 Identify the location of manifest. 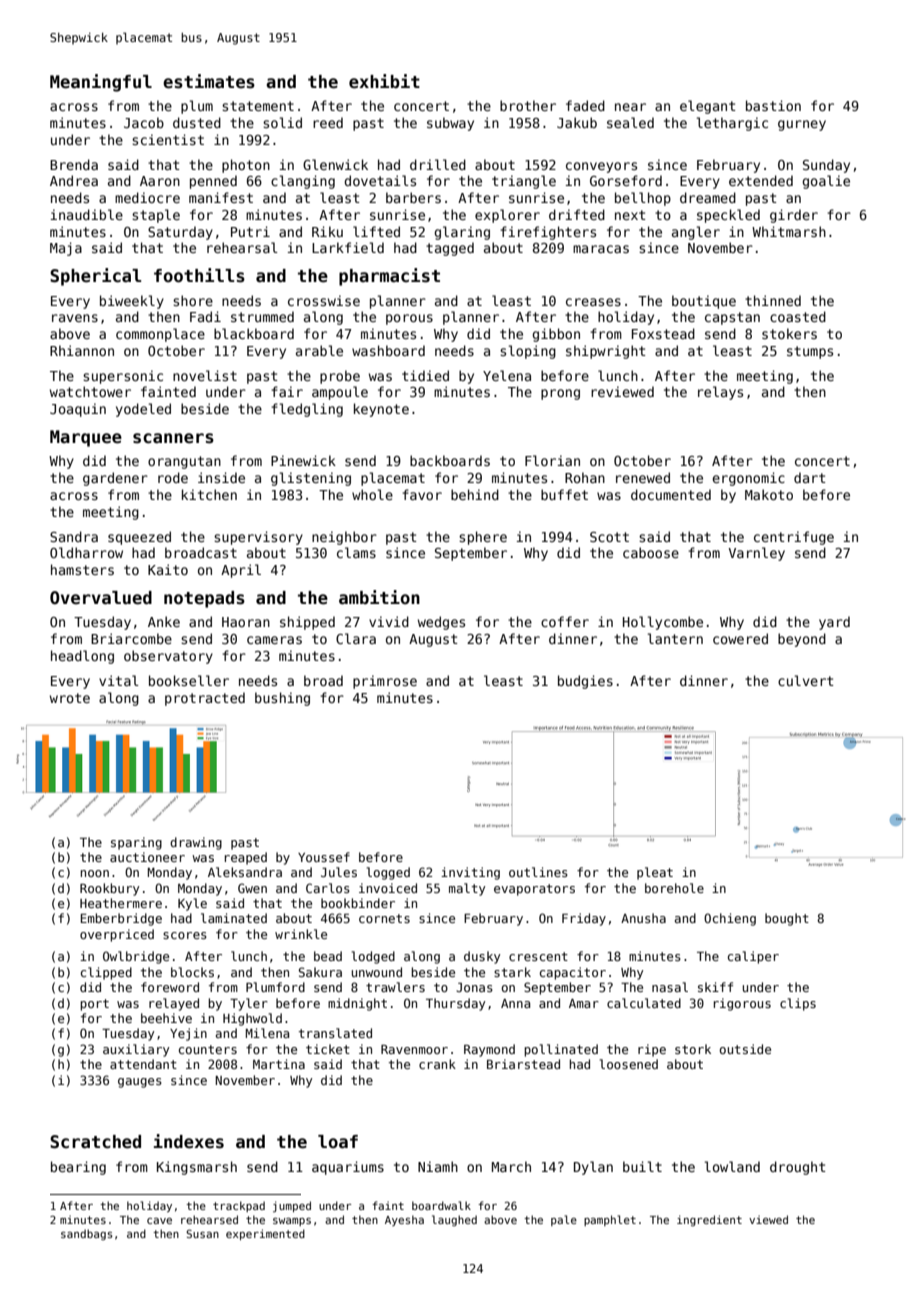
(221, 197).
